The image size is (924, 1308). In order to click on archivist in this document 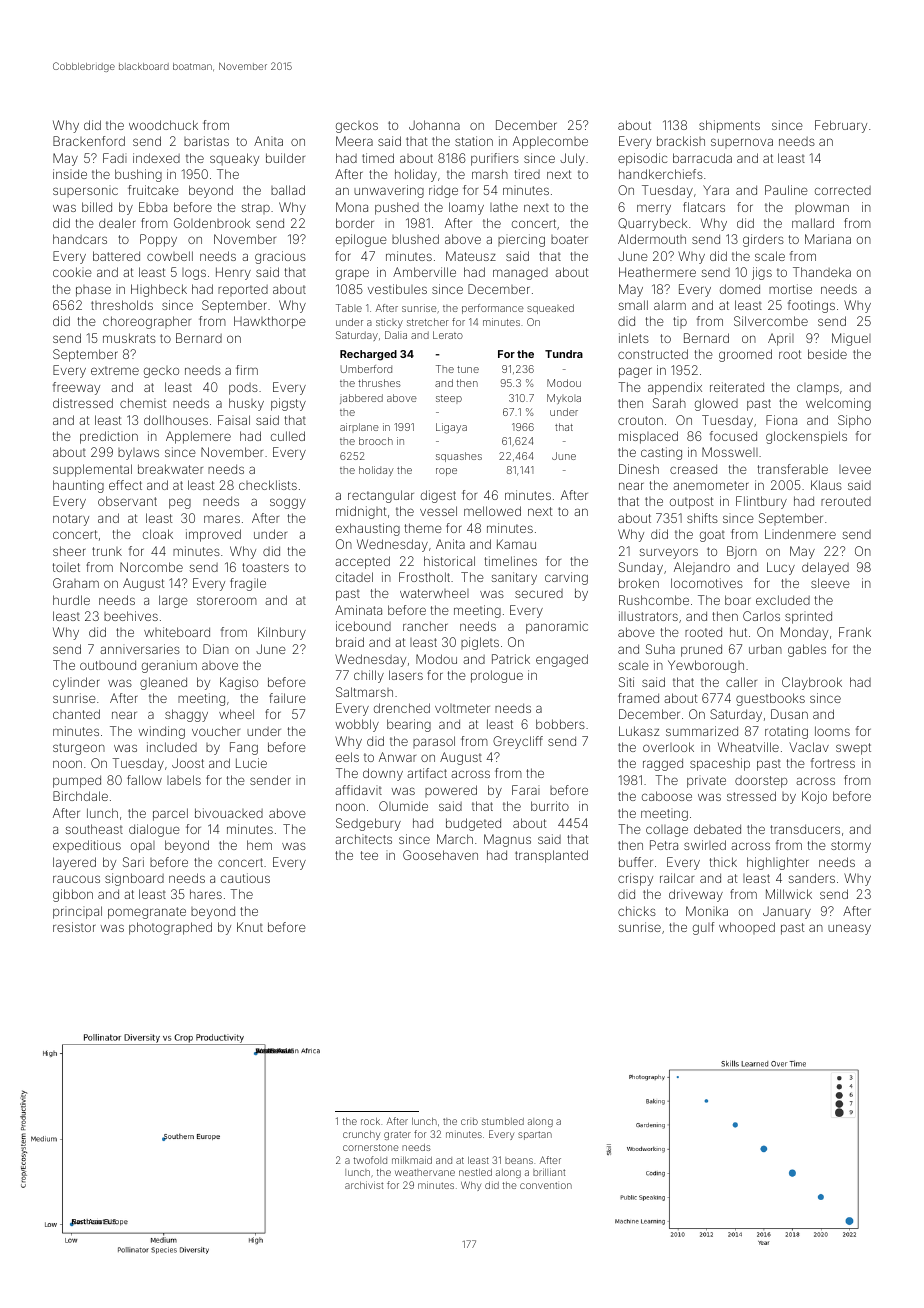, I will do `click(364, 1185)`.
